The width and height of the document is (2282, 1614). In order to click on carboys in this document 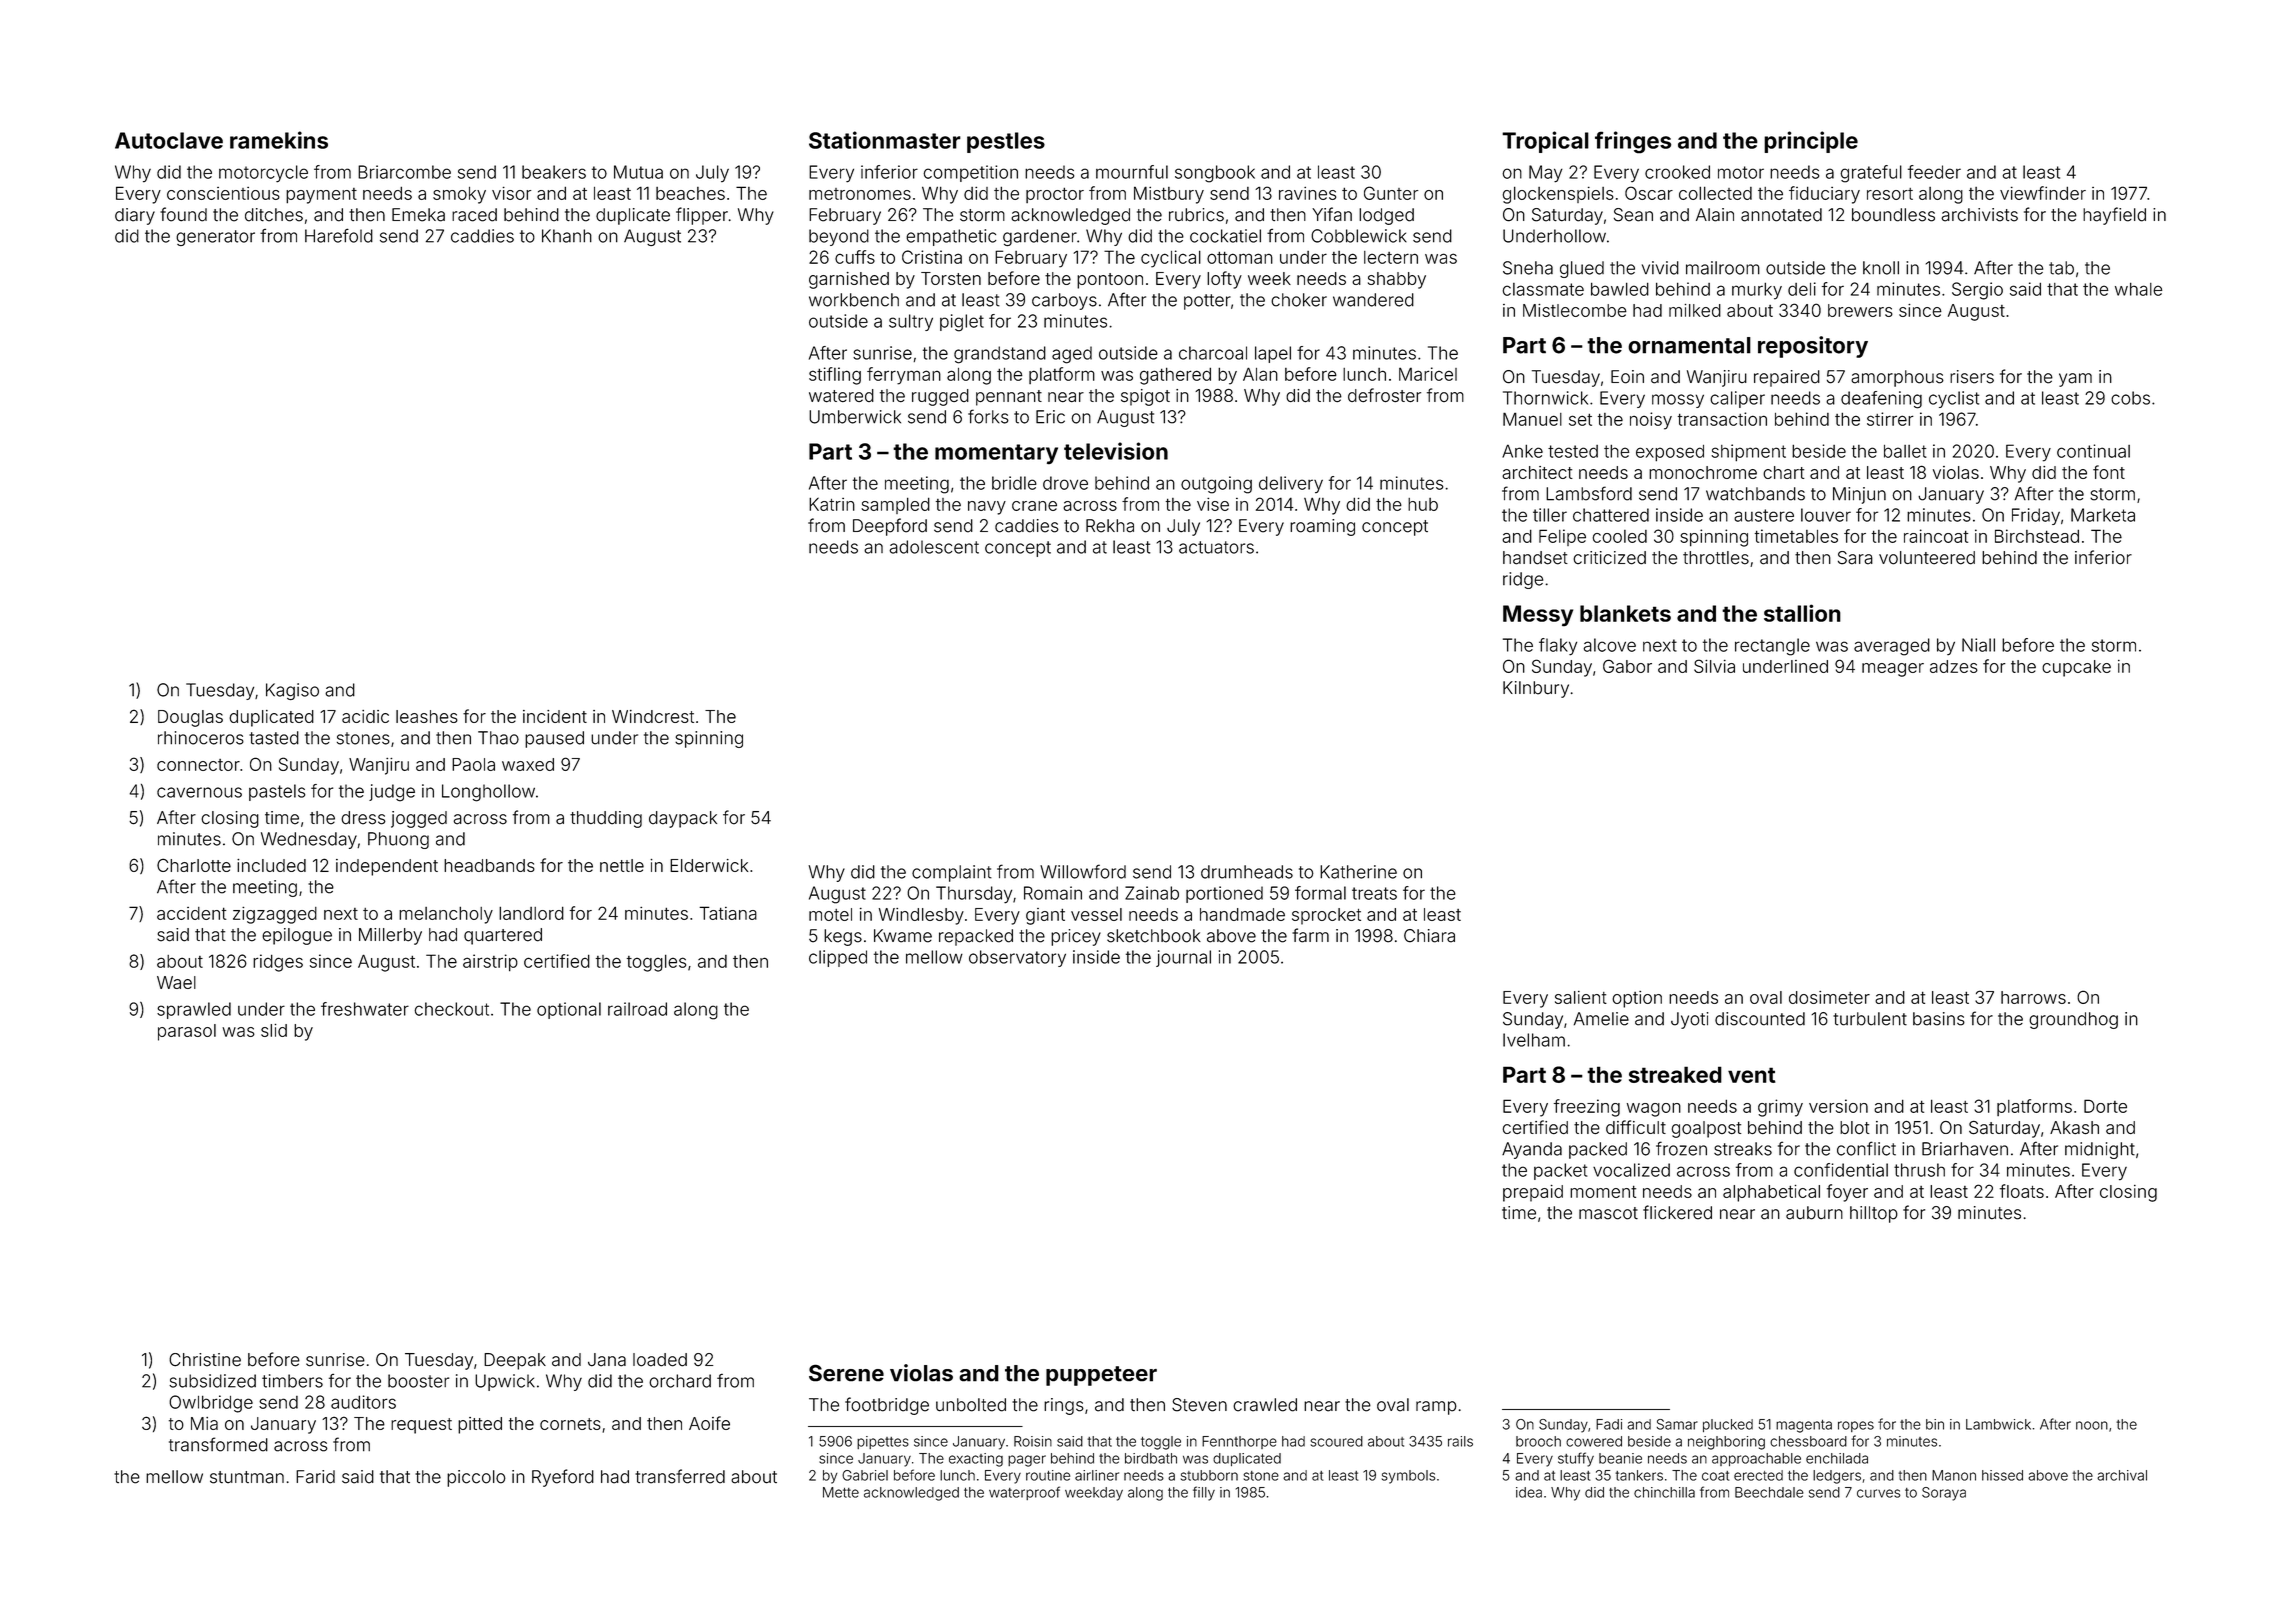, I will do `click(1064, 301)`.
